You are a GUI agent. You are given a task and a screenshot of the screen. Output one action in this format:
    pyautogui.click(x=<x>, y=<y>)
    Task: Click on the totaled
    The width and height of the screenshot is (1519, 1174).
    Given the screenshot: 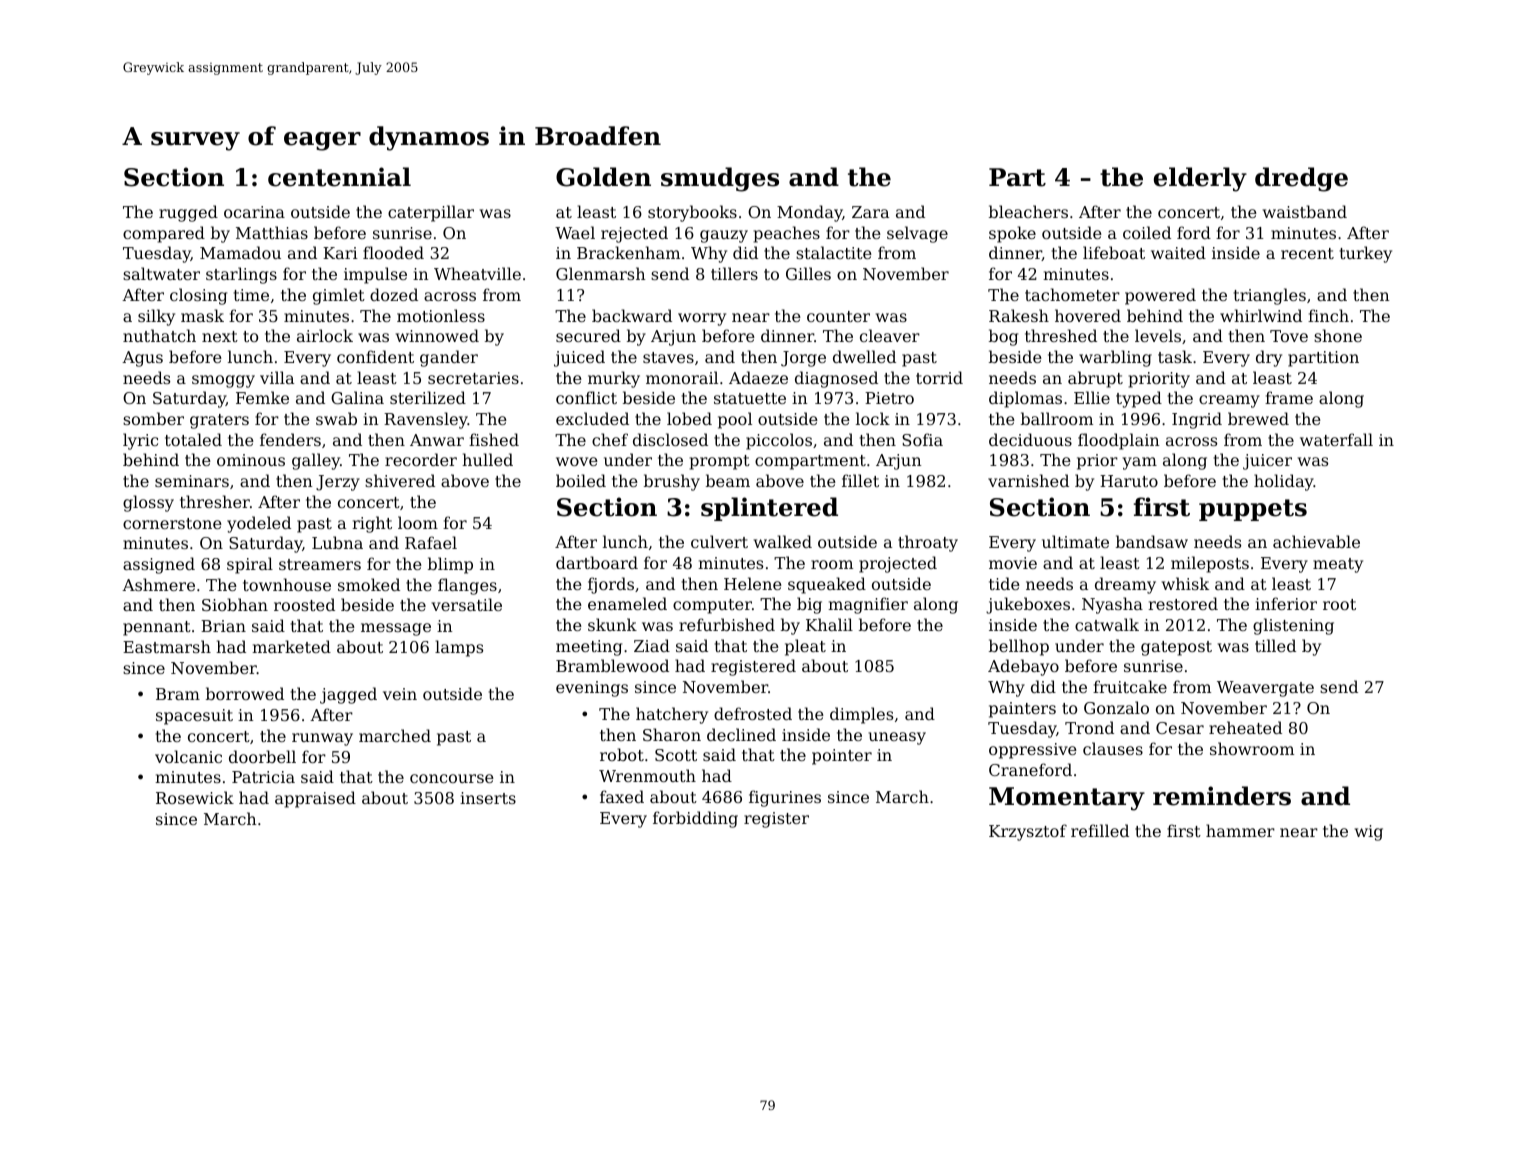 What is the action you would take?
    pyautogui.click(x=193, y=439)
